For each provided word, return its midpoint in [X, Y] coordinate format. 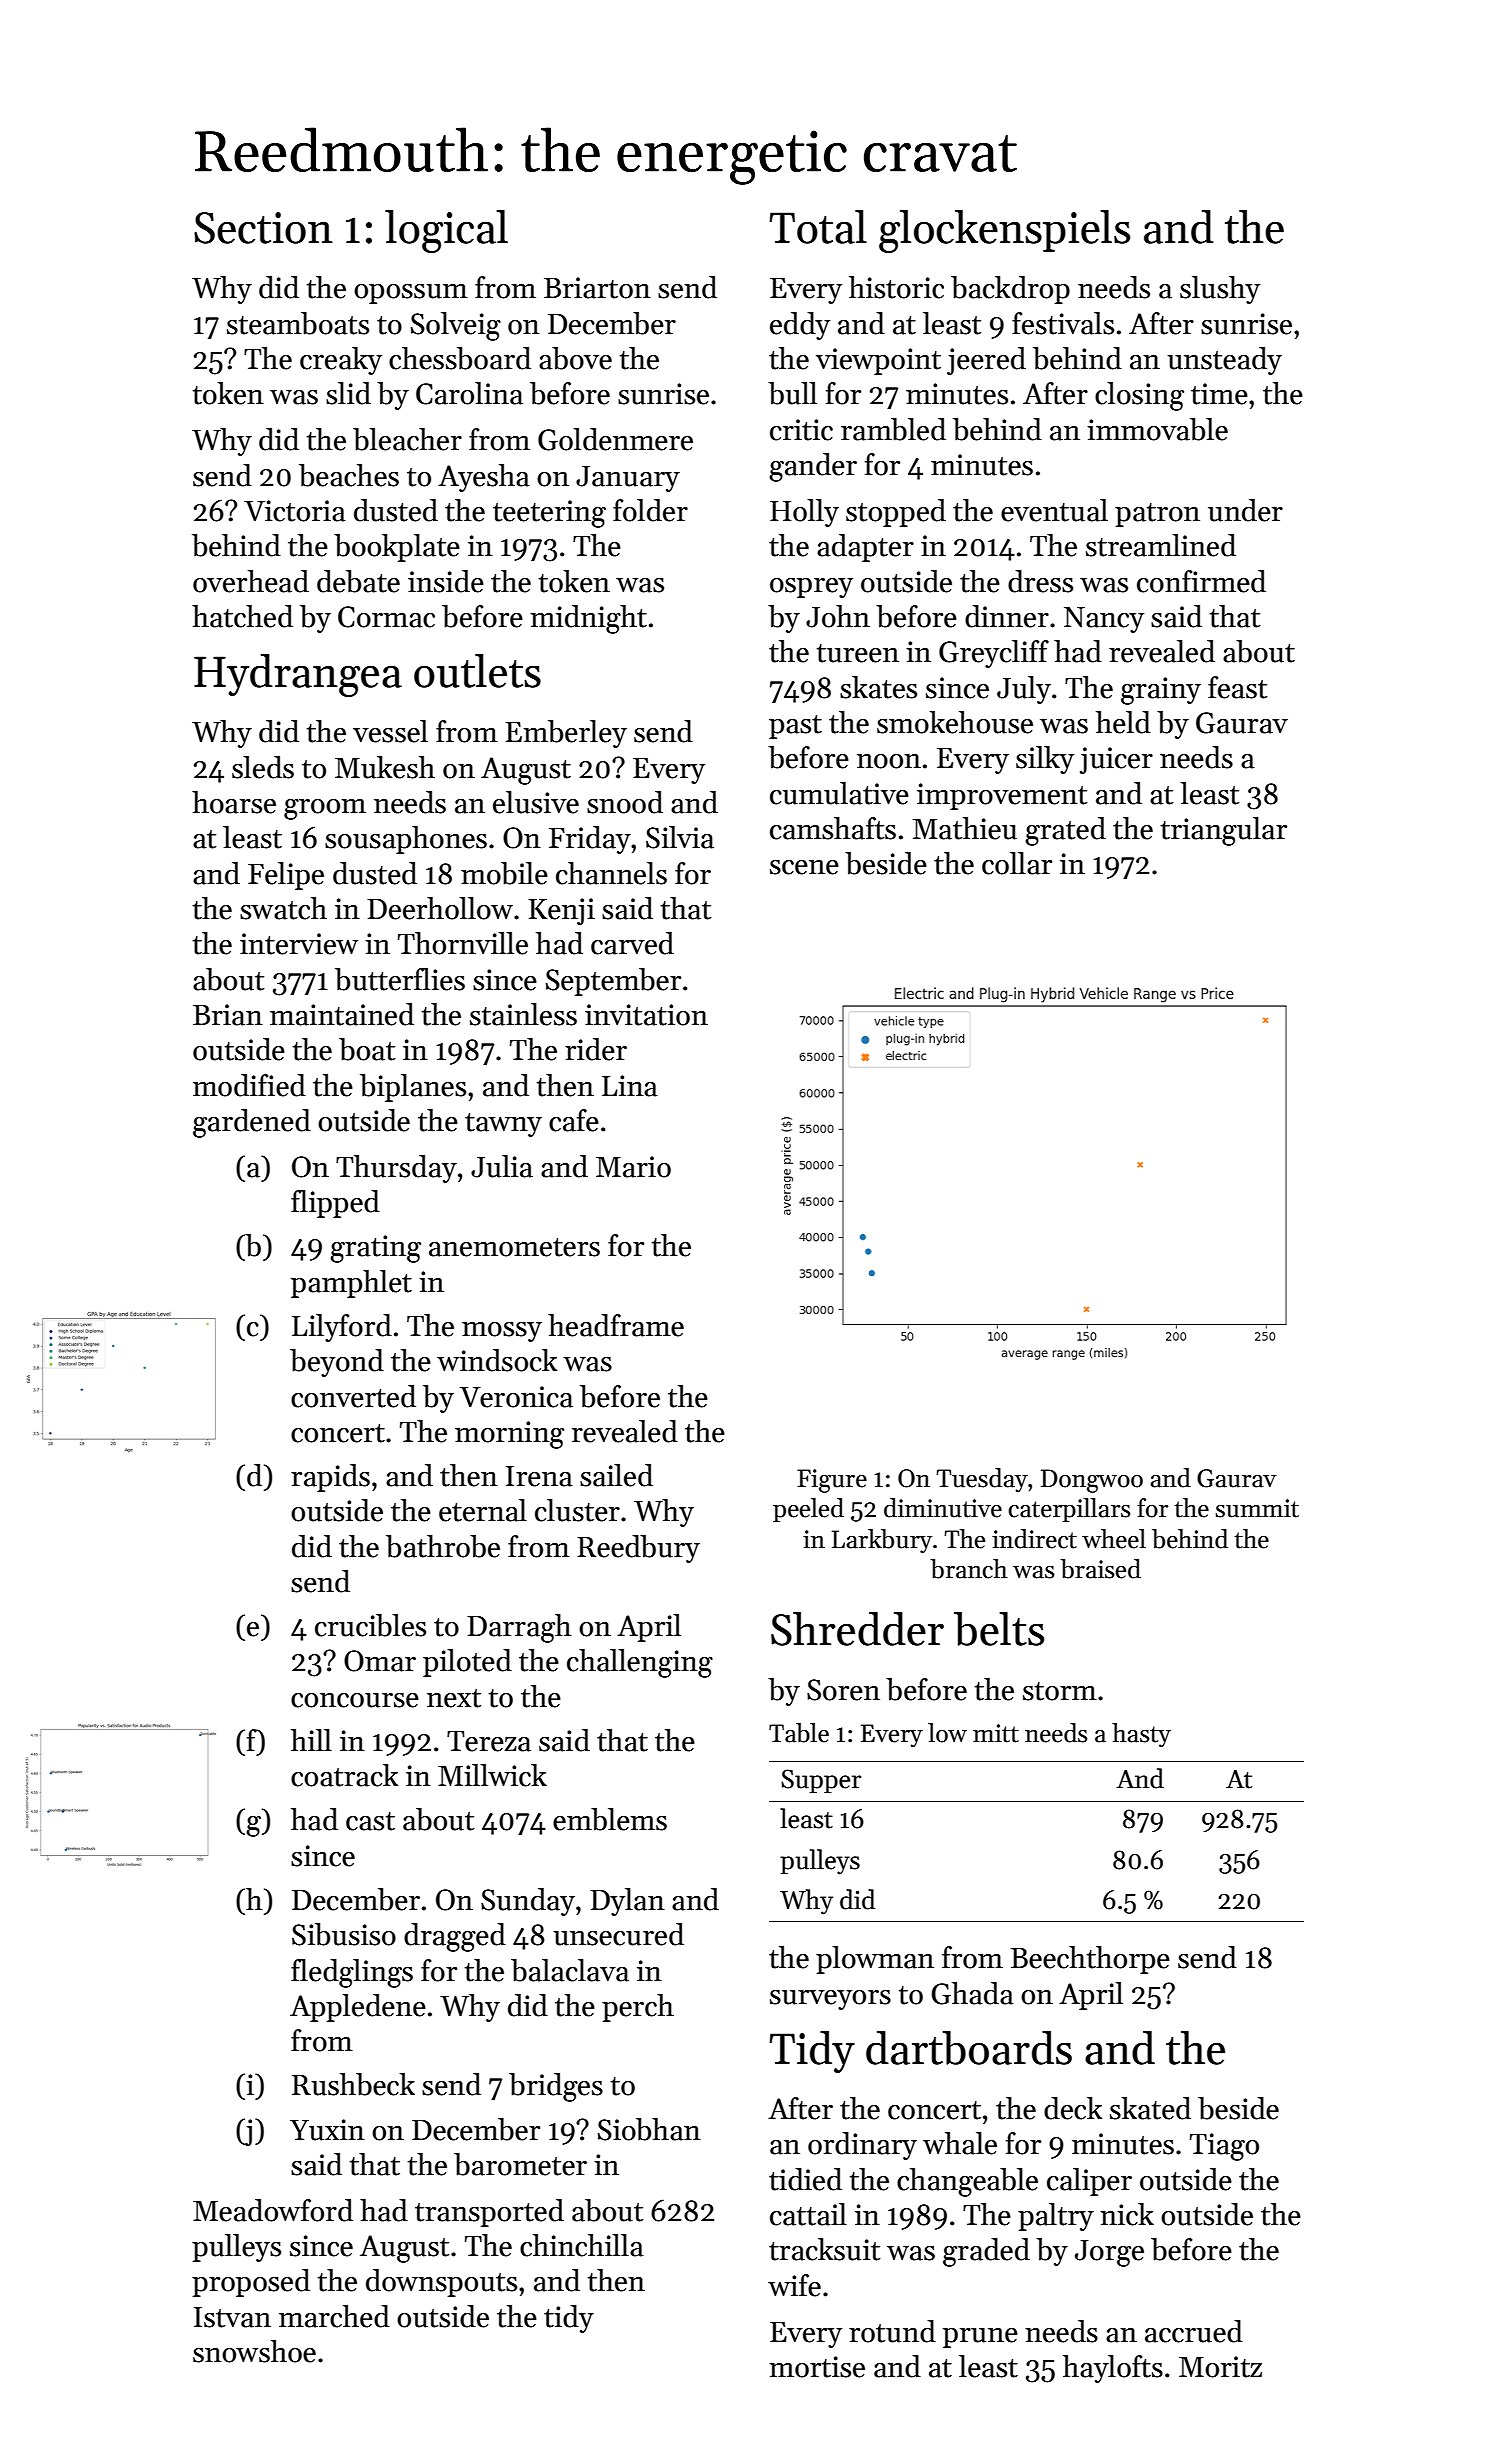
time [1219, 394]
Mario [633, 1167]
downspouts [441, 2283]
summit [1257, 1508]
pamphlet [351, 1284]
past [795, 727]
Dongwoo [1092, 1481]
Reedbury [638, 1549]
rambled [893, 429]
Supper [821, 1781]
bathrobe [443, 1546]
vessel [390, 731]
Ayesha [484, 478]
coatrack [345, 1775]
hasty [1141, 1735]
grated [1065, 831]
